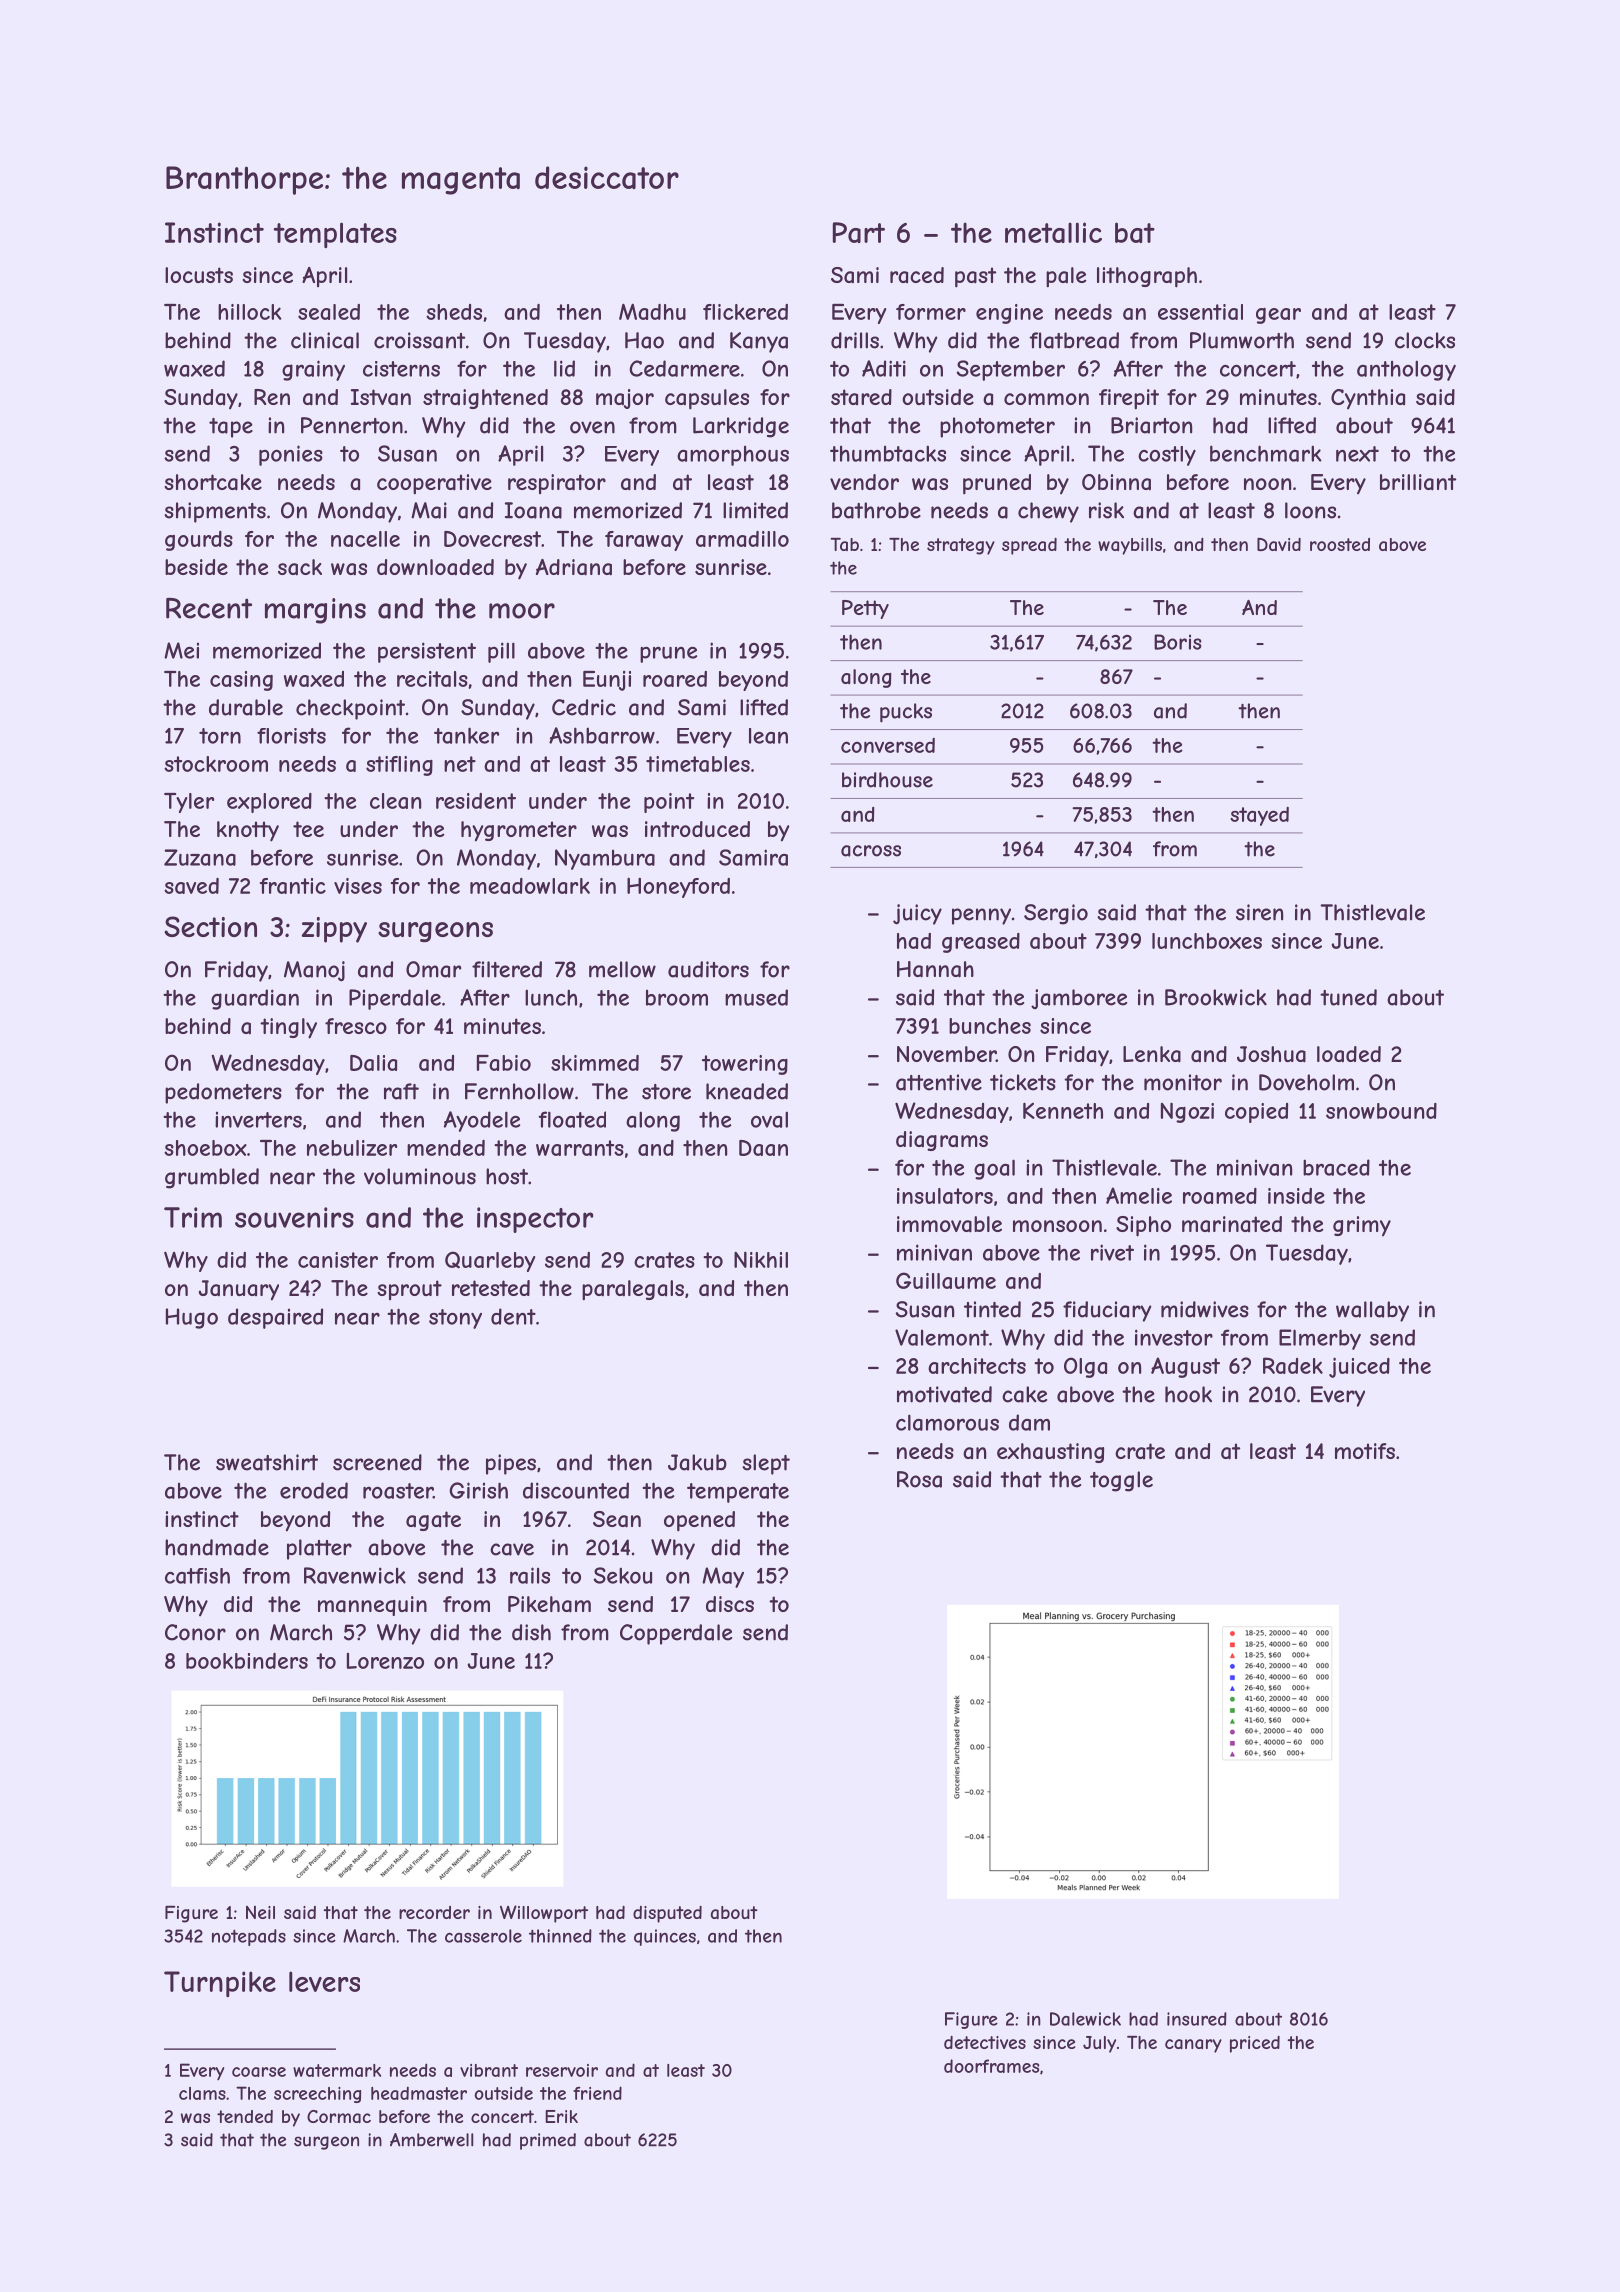  I want to click on brilliant, so click(1418, 482).
